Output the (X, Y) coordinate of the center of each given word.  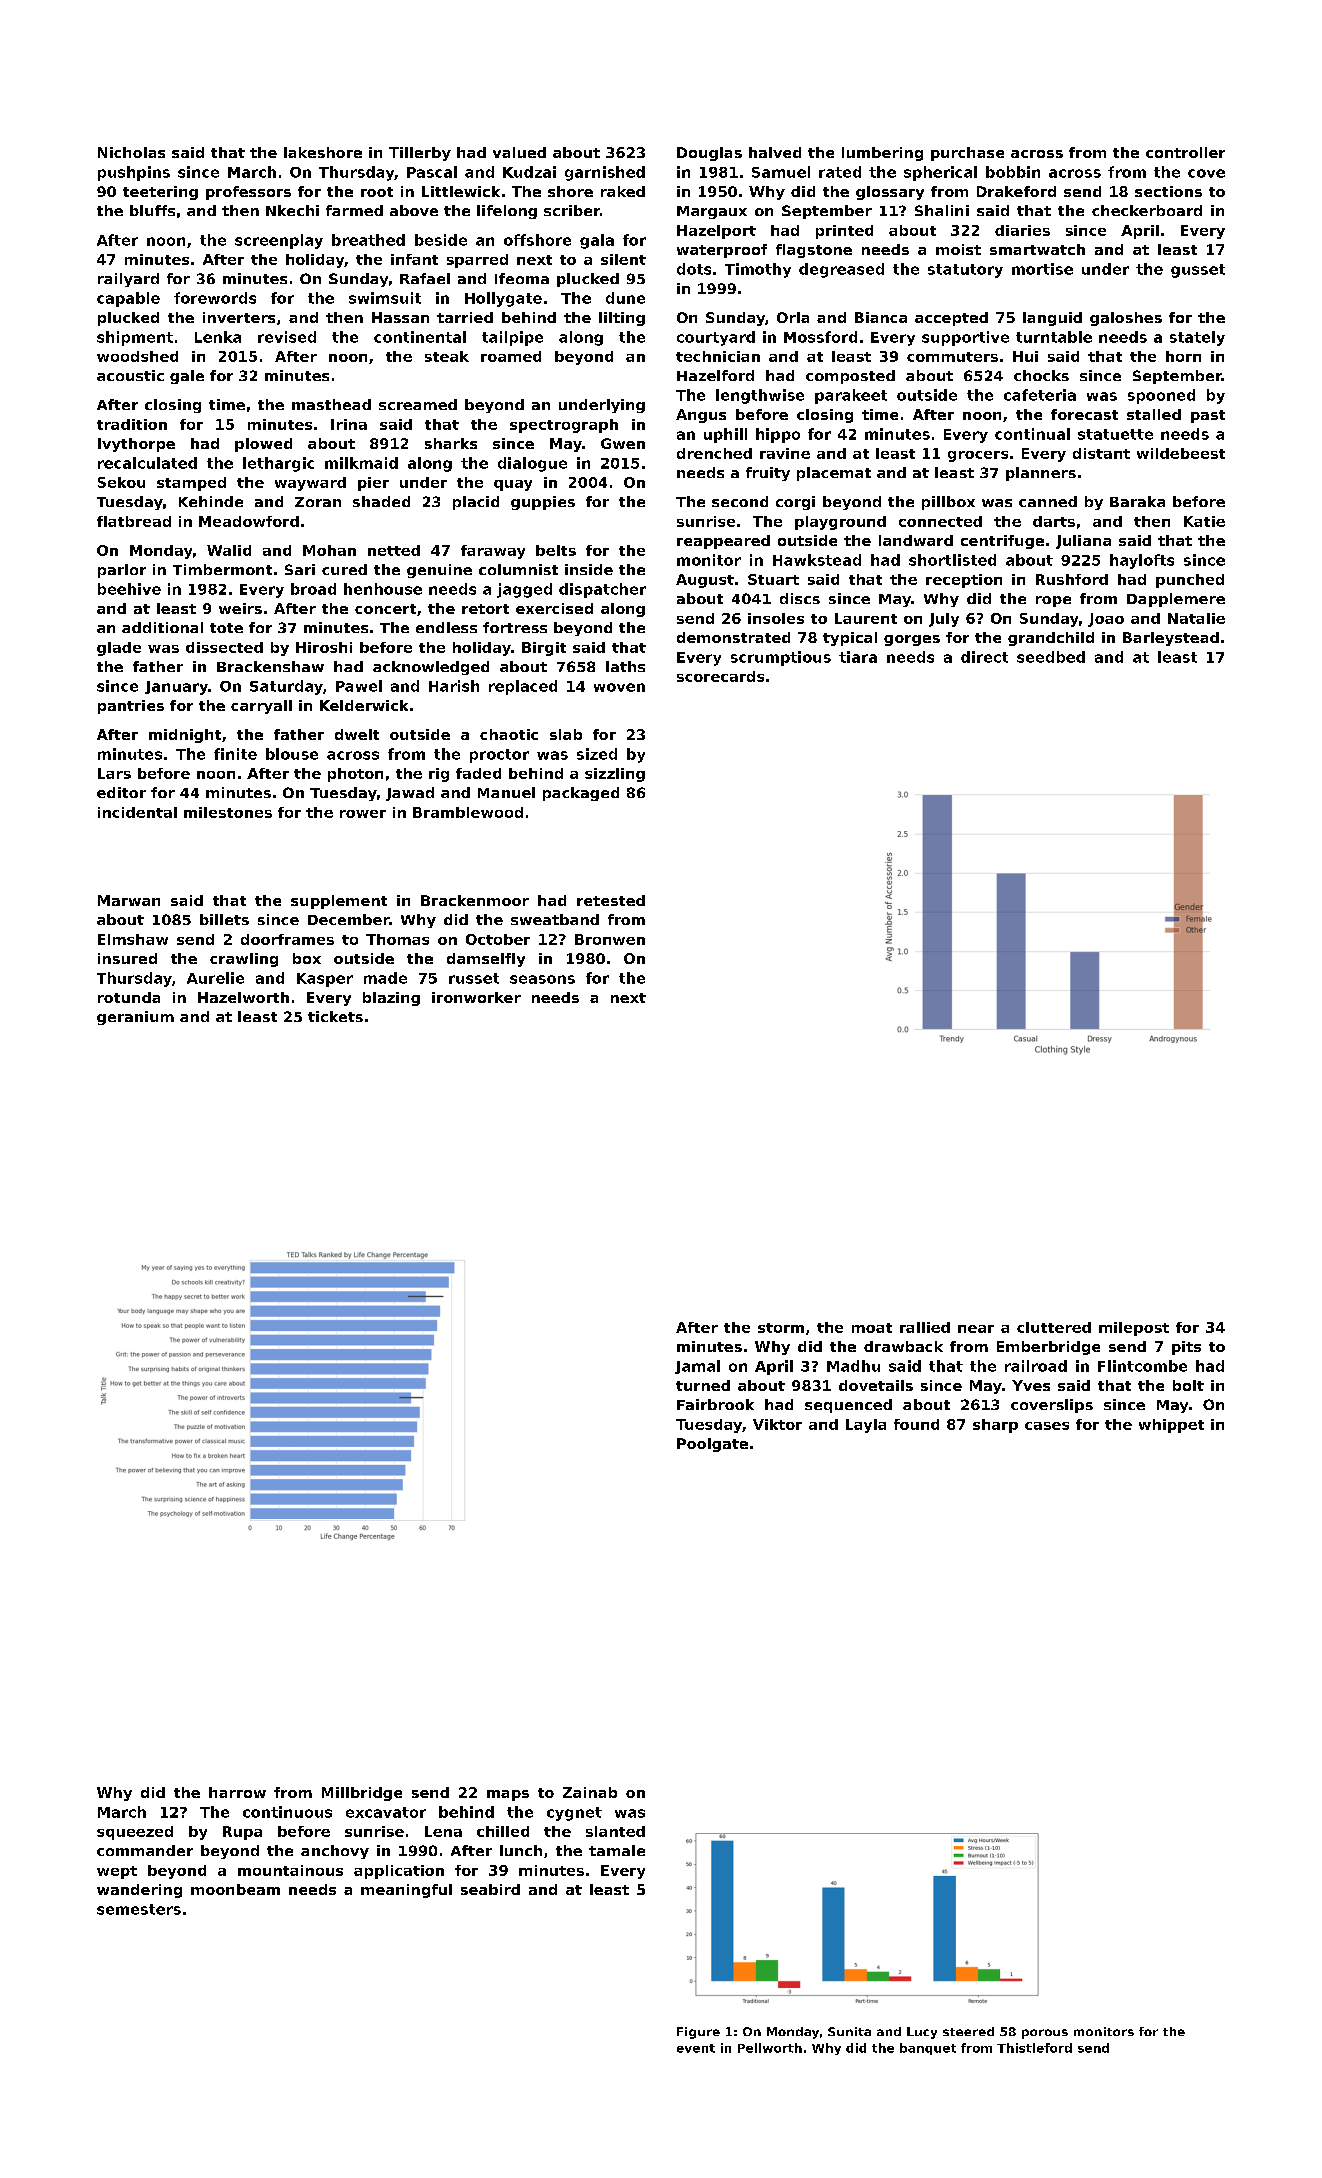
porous (1045, 2034)
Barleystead (1171, 639)
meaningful (406, 1891)
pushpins (134, 173)
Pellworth (770, 2048)
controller (1185, 152)
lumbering (882, 154)
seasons (542, 979)
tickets (335, 1016)
